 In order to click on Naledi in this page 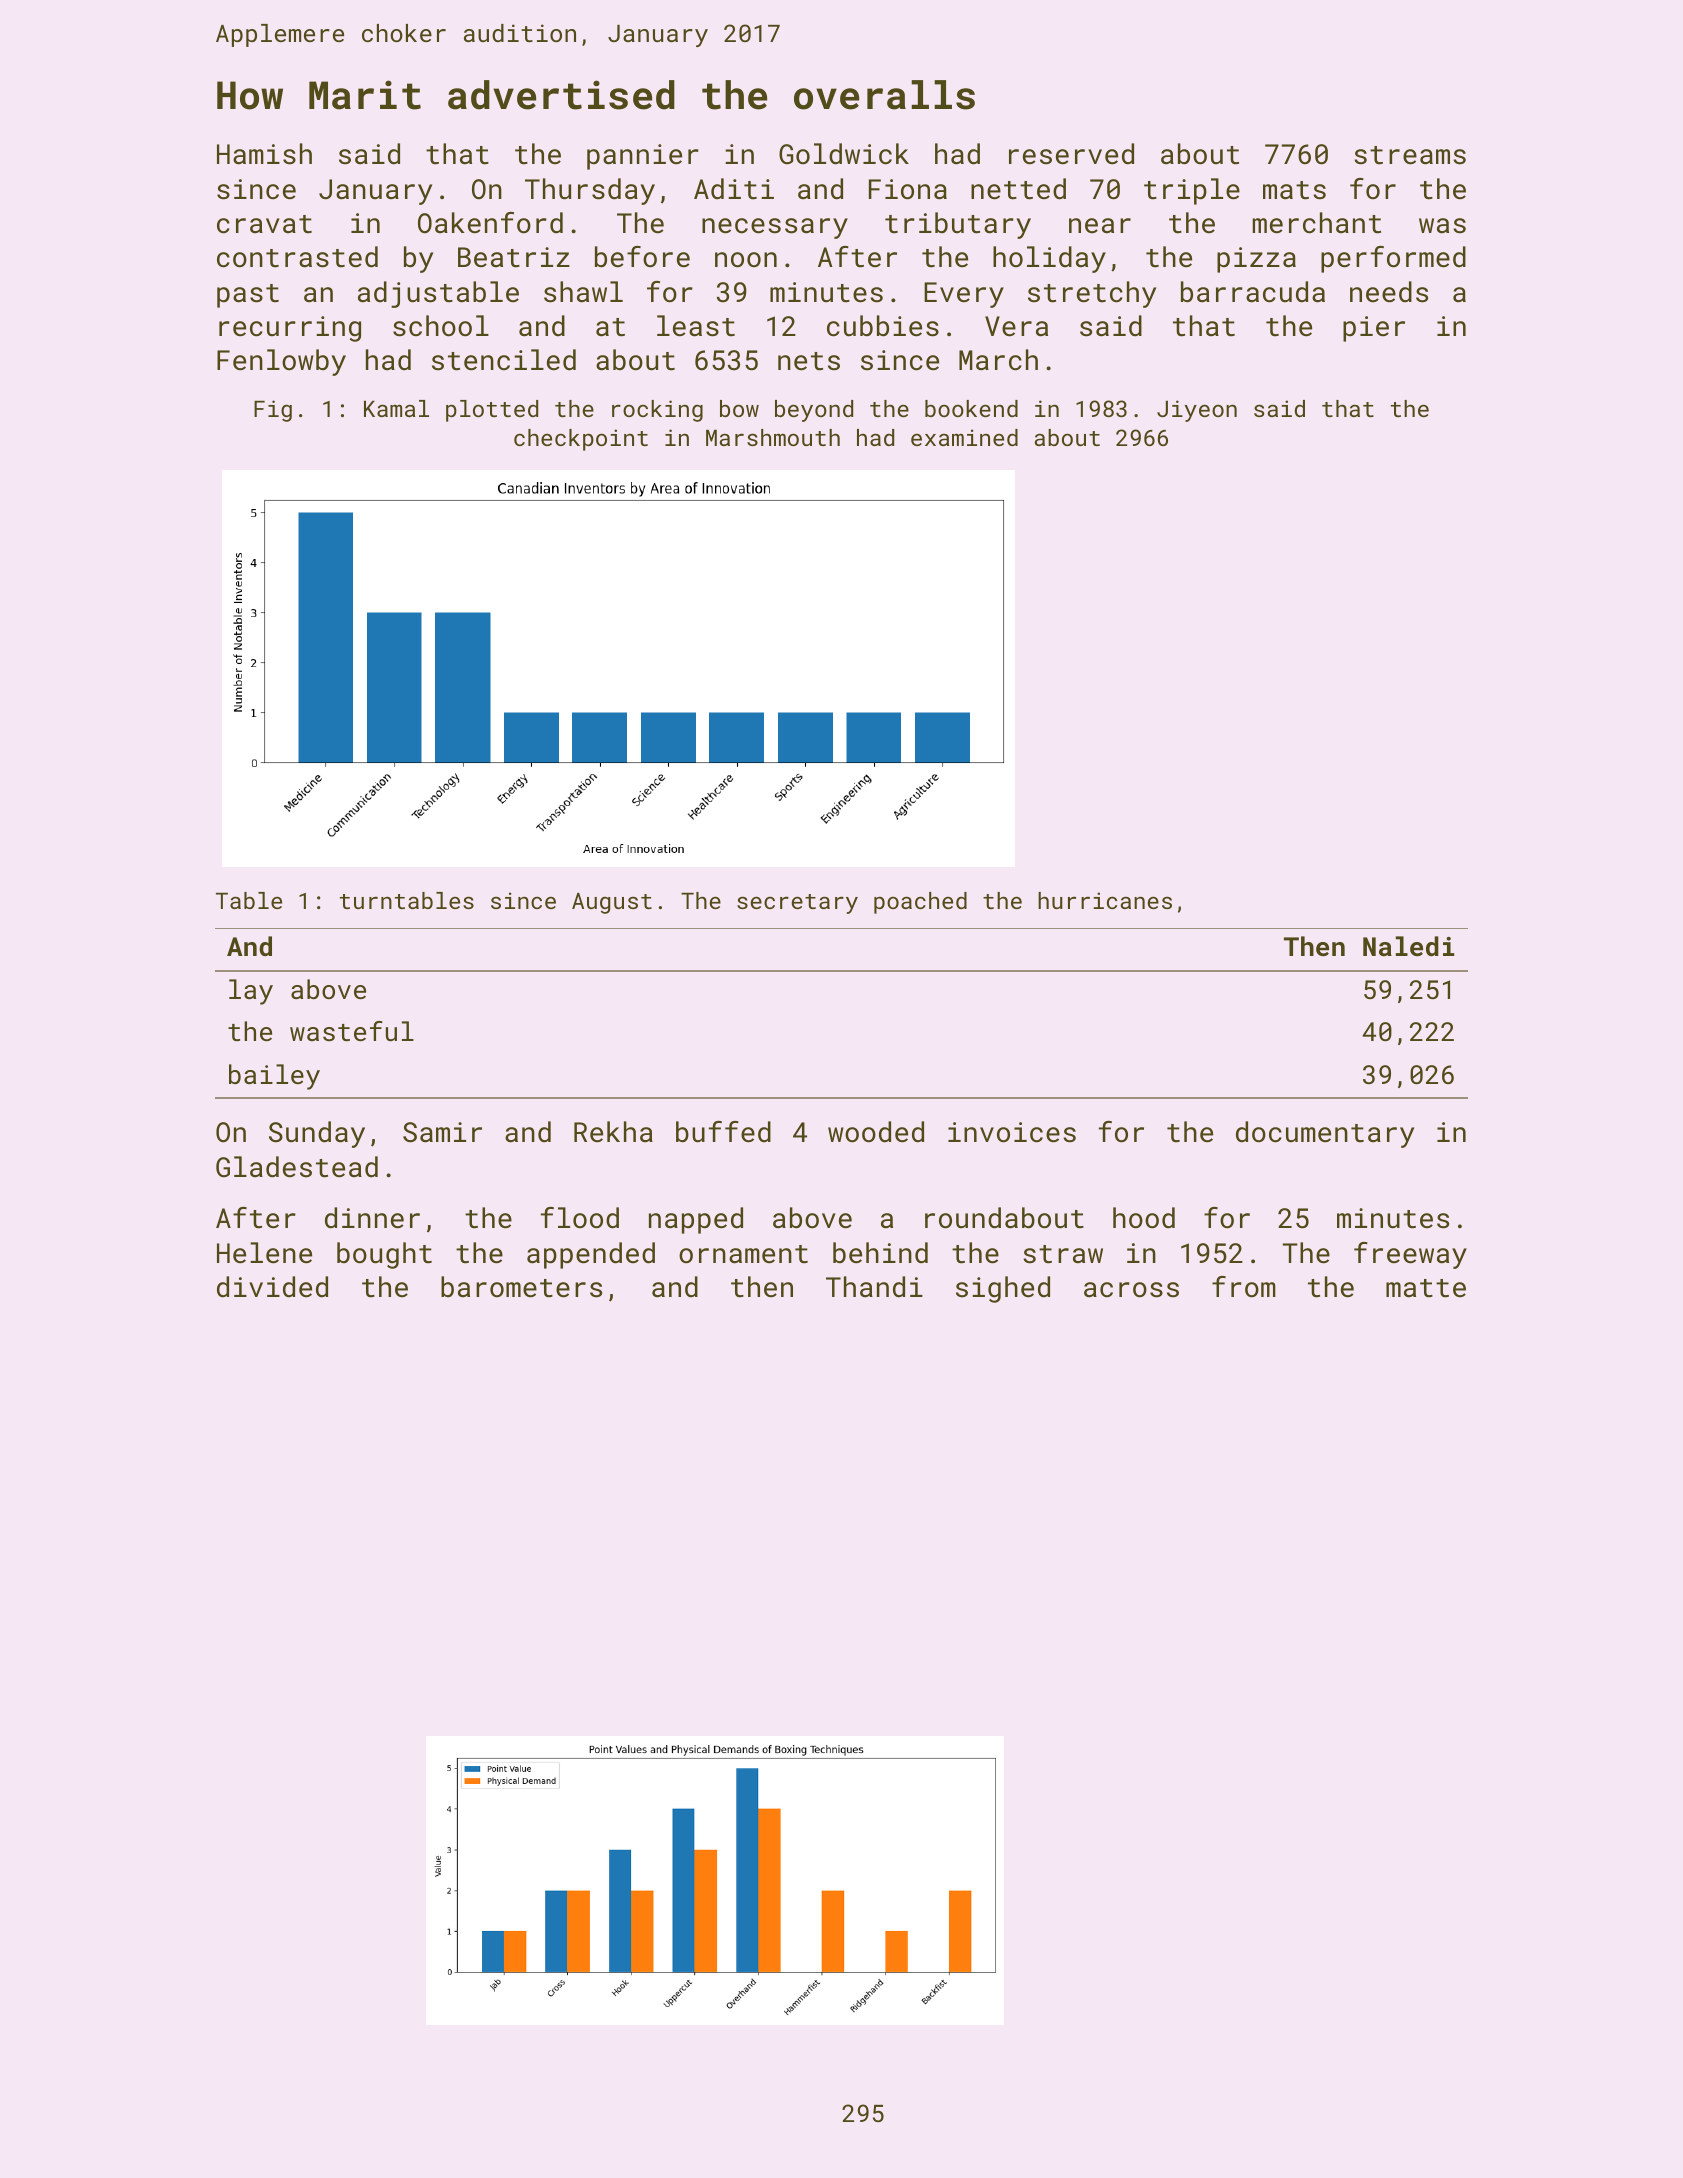, I will do `click(1408, 946)`.
